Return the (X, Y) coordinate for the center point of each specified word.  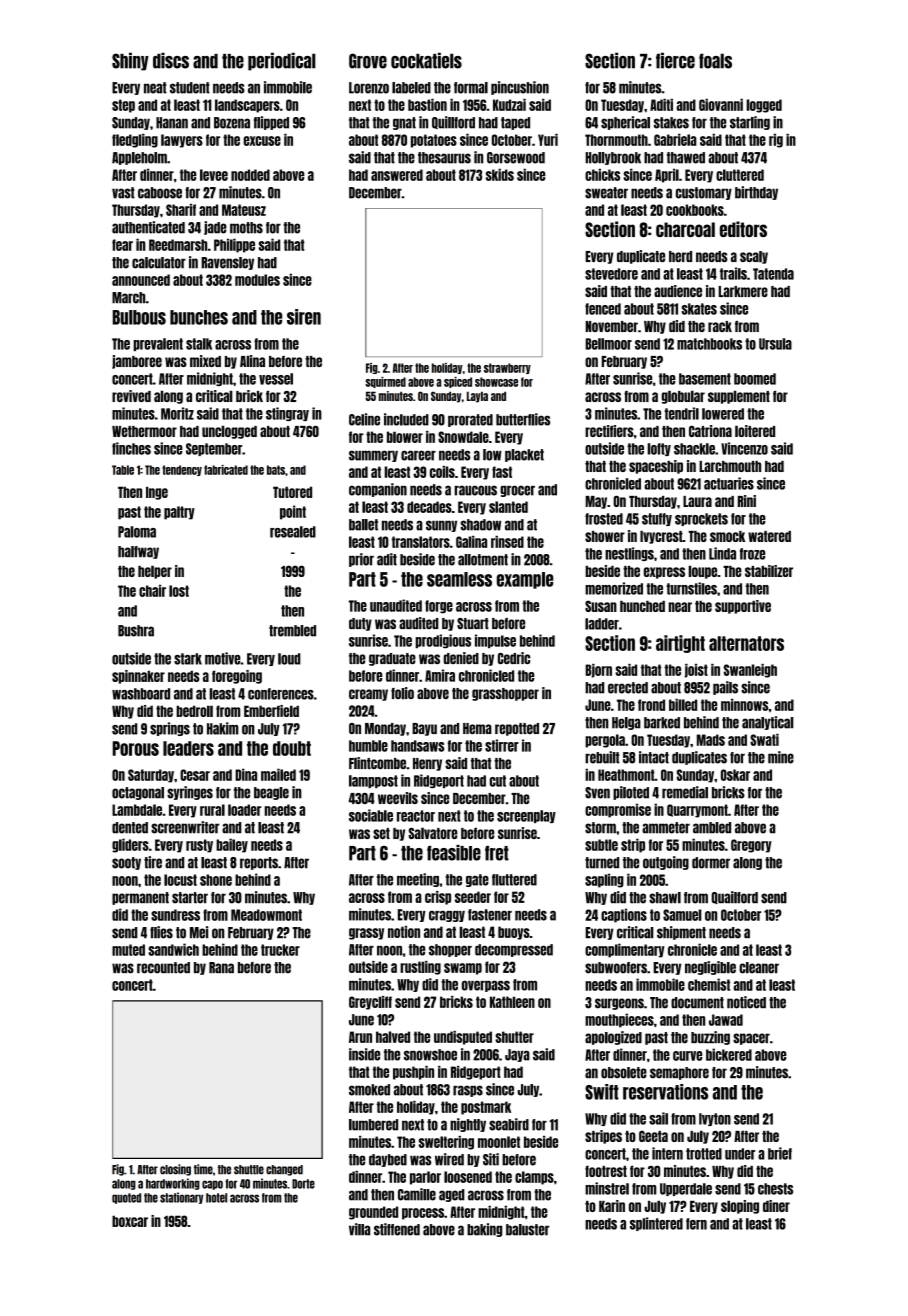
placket (524, 455)
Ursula (775, 344)
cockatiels (426, 60)
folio (402, 693)
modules (257, 280)
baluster (527, 1230)
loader (244, 810)
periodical (282, 61)
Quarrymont (697, 811)
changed (284, 1170)
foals (715, 61)
